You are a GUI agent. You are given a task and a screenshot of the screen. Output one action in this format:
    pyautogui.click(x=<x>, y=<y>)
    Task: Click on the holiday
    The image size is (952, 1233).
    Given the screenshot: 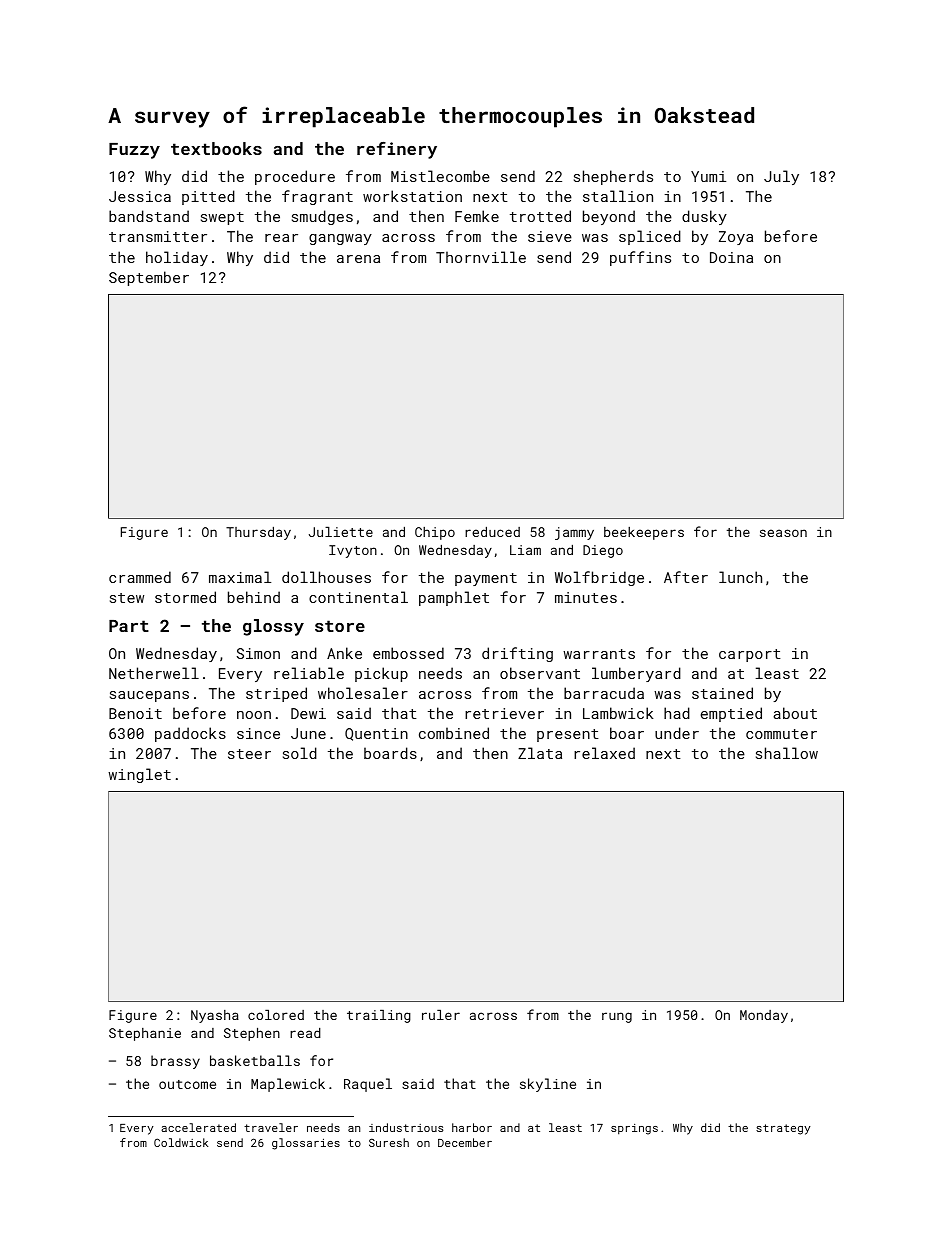 What is the action you would take?
    pyautogui.click(x=177, y=258)
